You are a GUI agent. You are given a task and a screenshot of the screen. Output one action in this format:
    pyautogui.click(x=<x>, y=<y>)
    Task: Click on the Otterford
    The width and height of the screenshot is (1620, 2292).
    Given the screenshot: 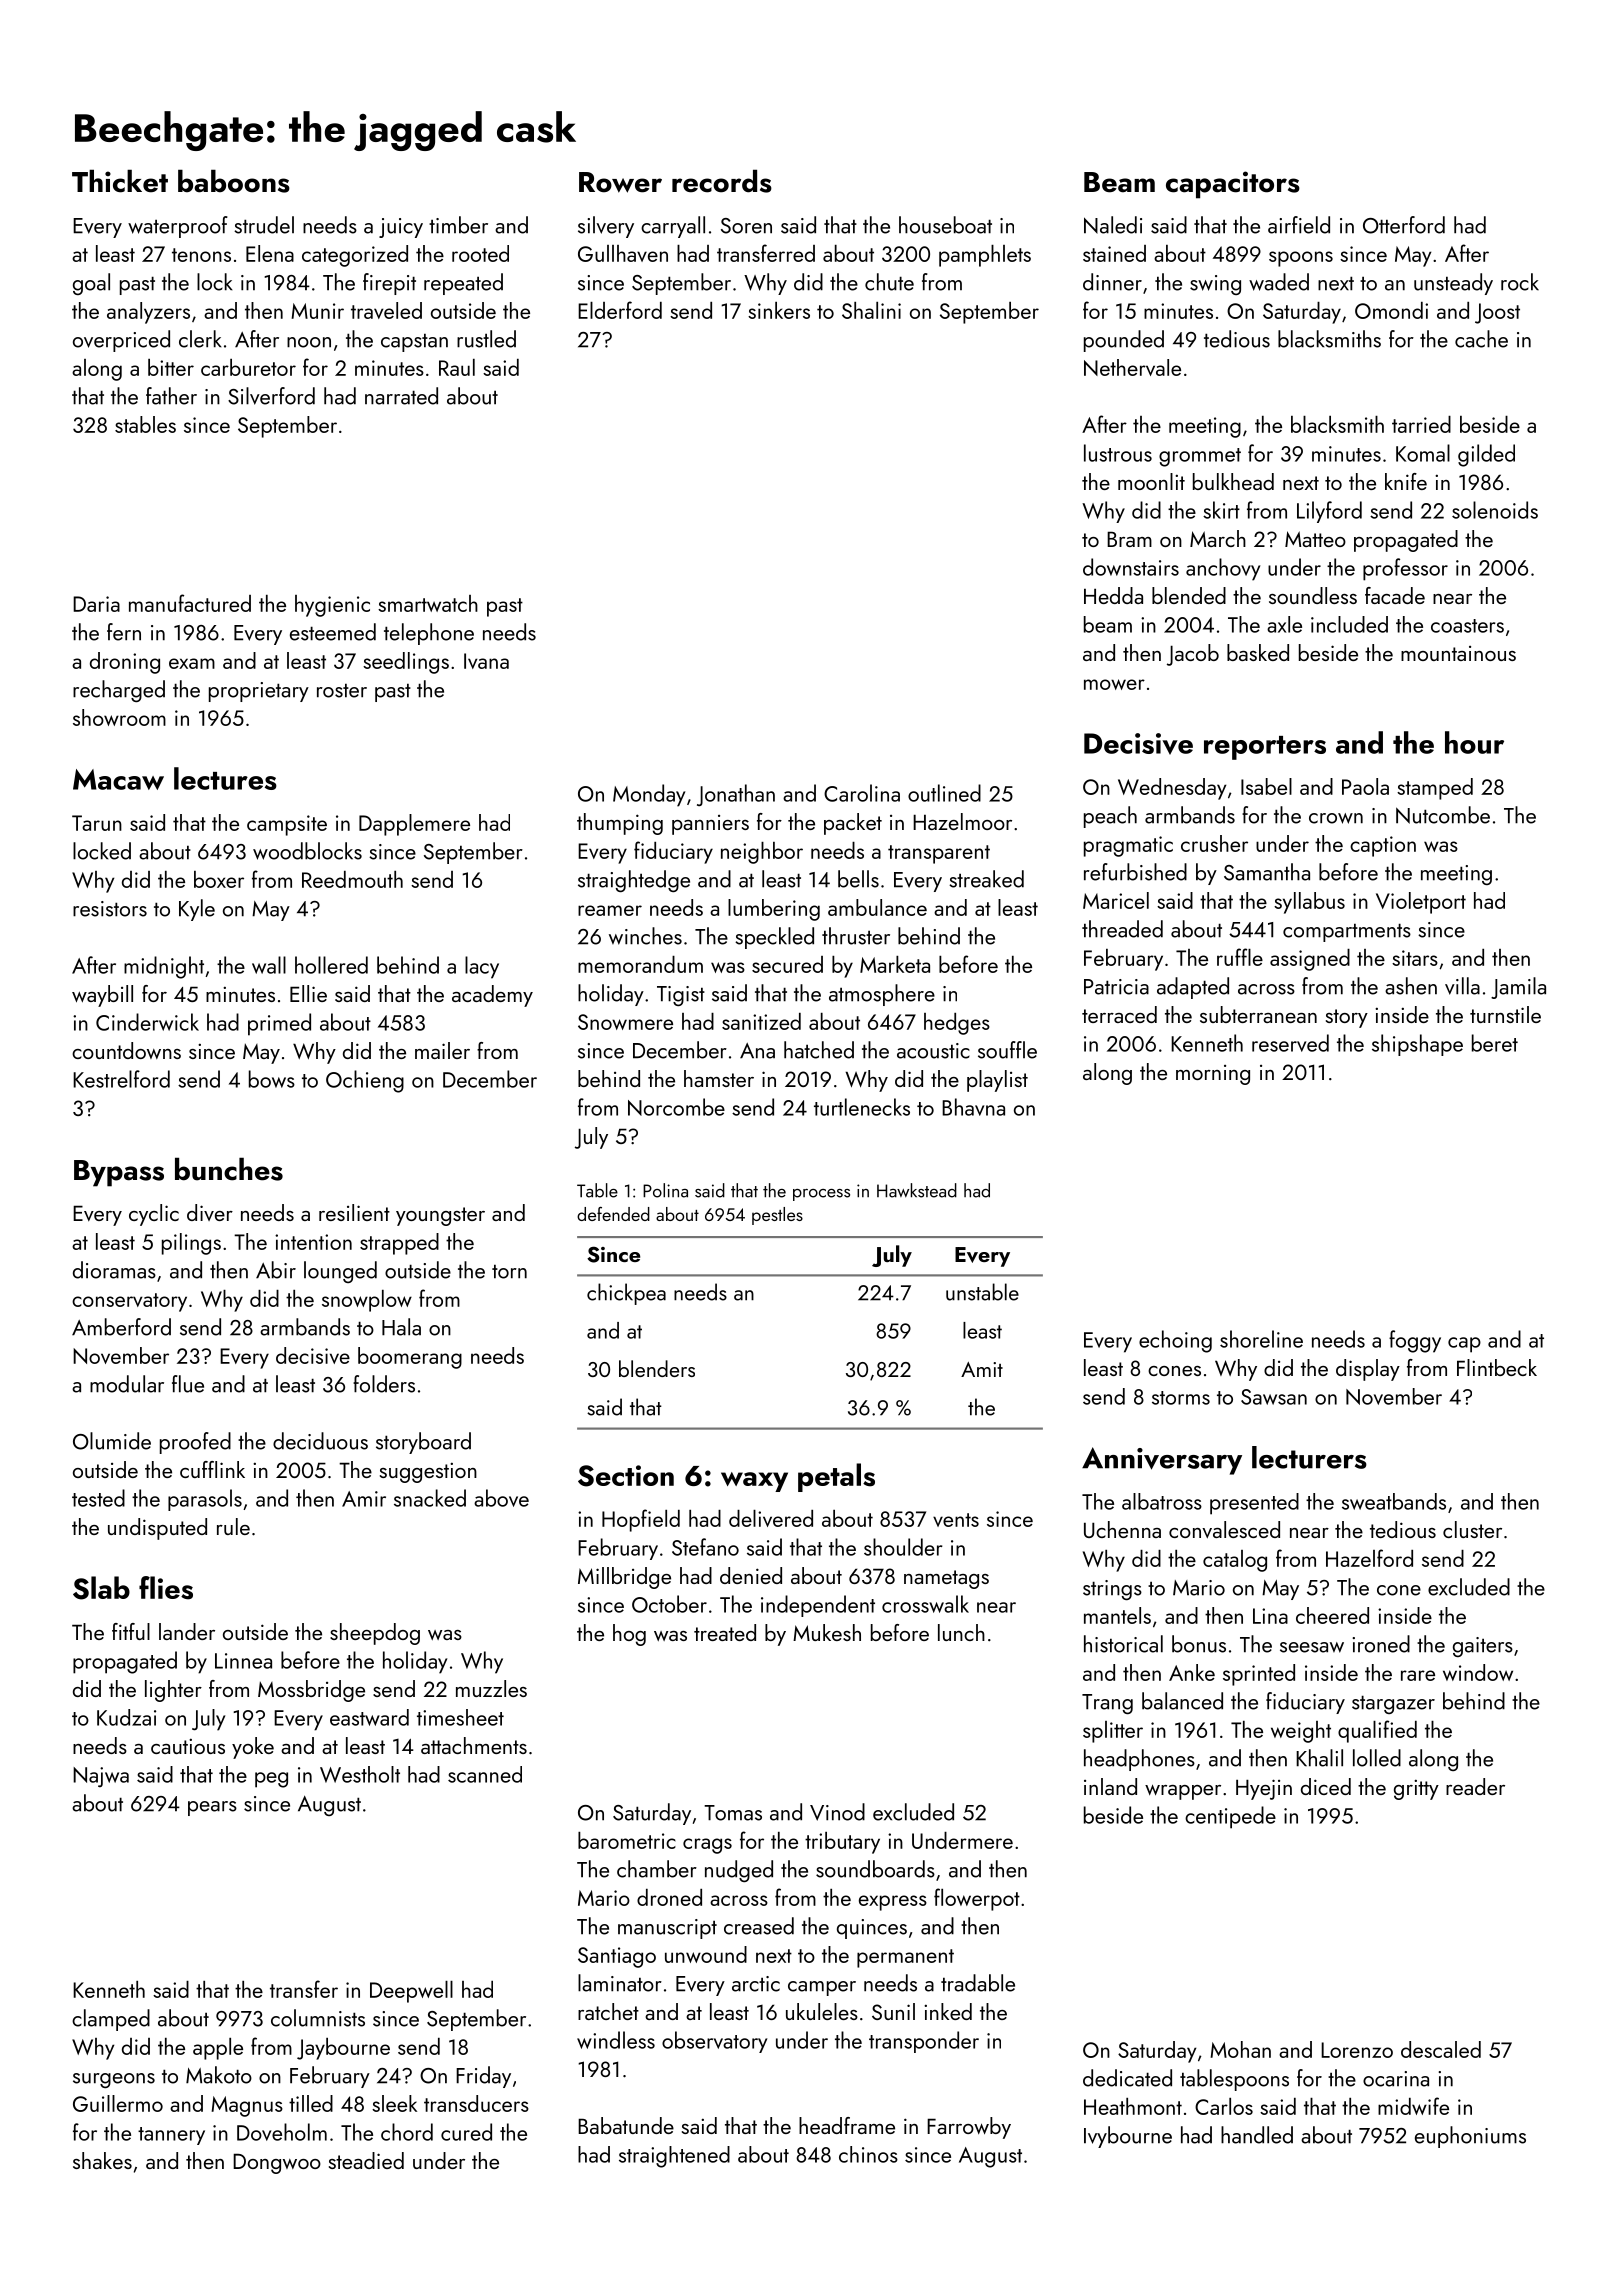 What is the action you would take?
    pyautogui.click(x=1404, y=225)
